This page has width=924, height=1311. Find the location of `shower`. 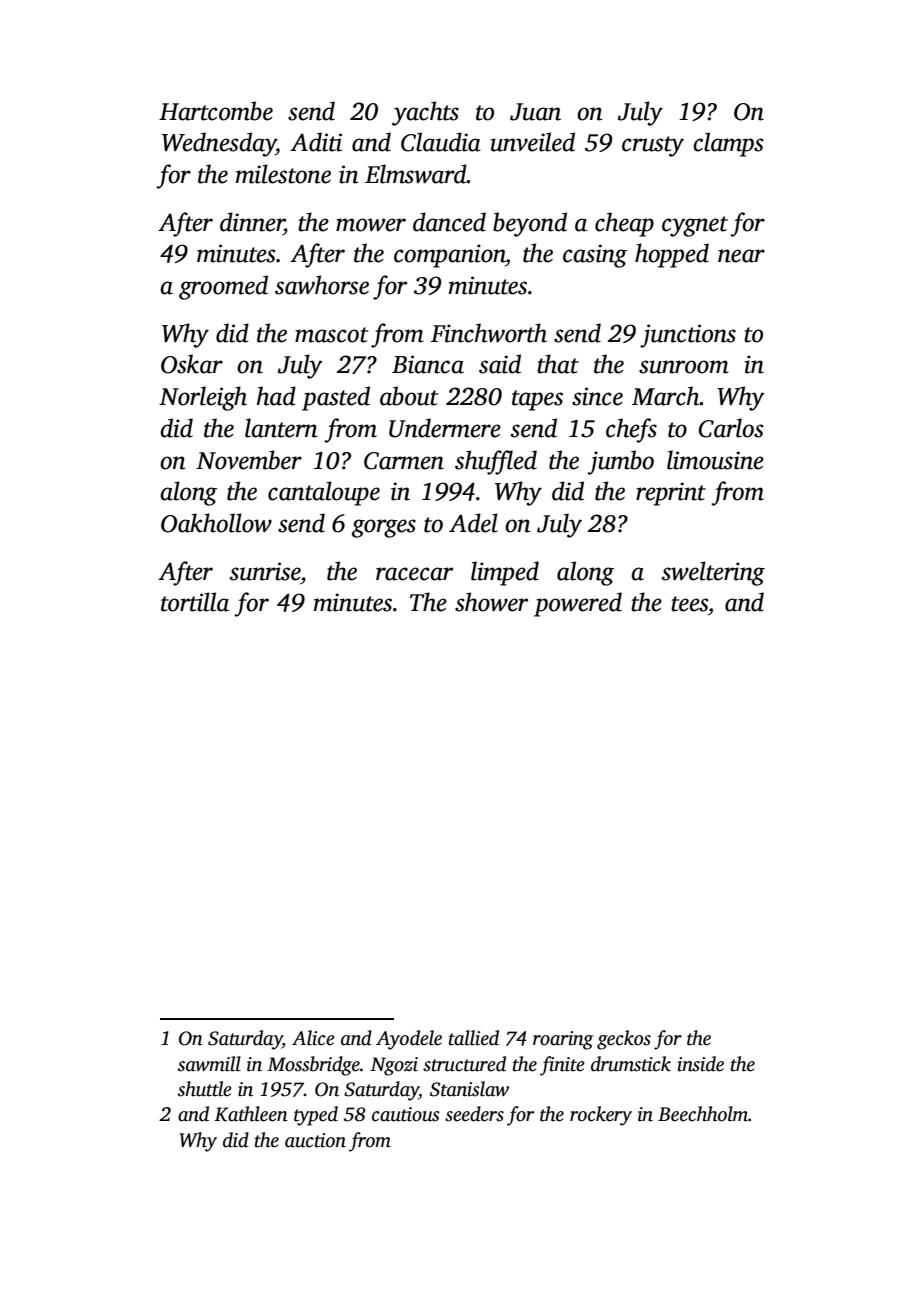

shower is located at coordinates (491, 602).
